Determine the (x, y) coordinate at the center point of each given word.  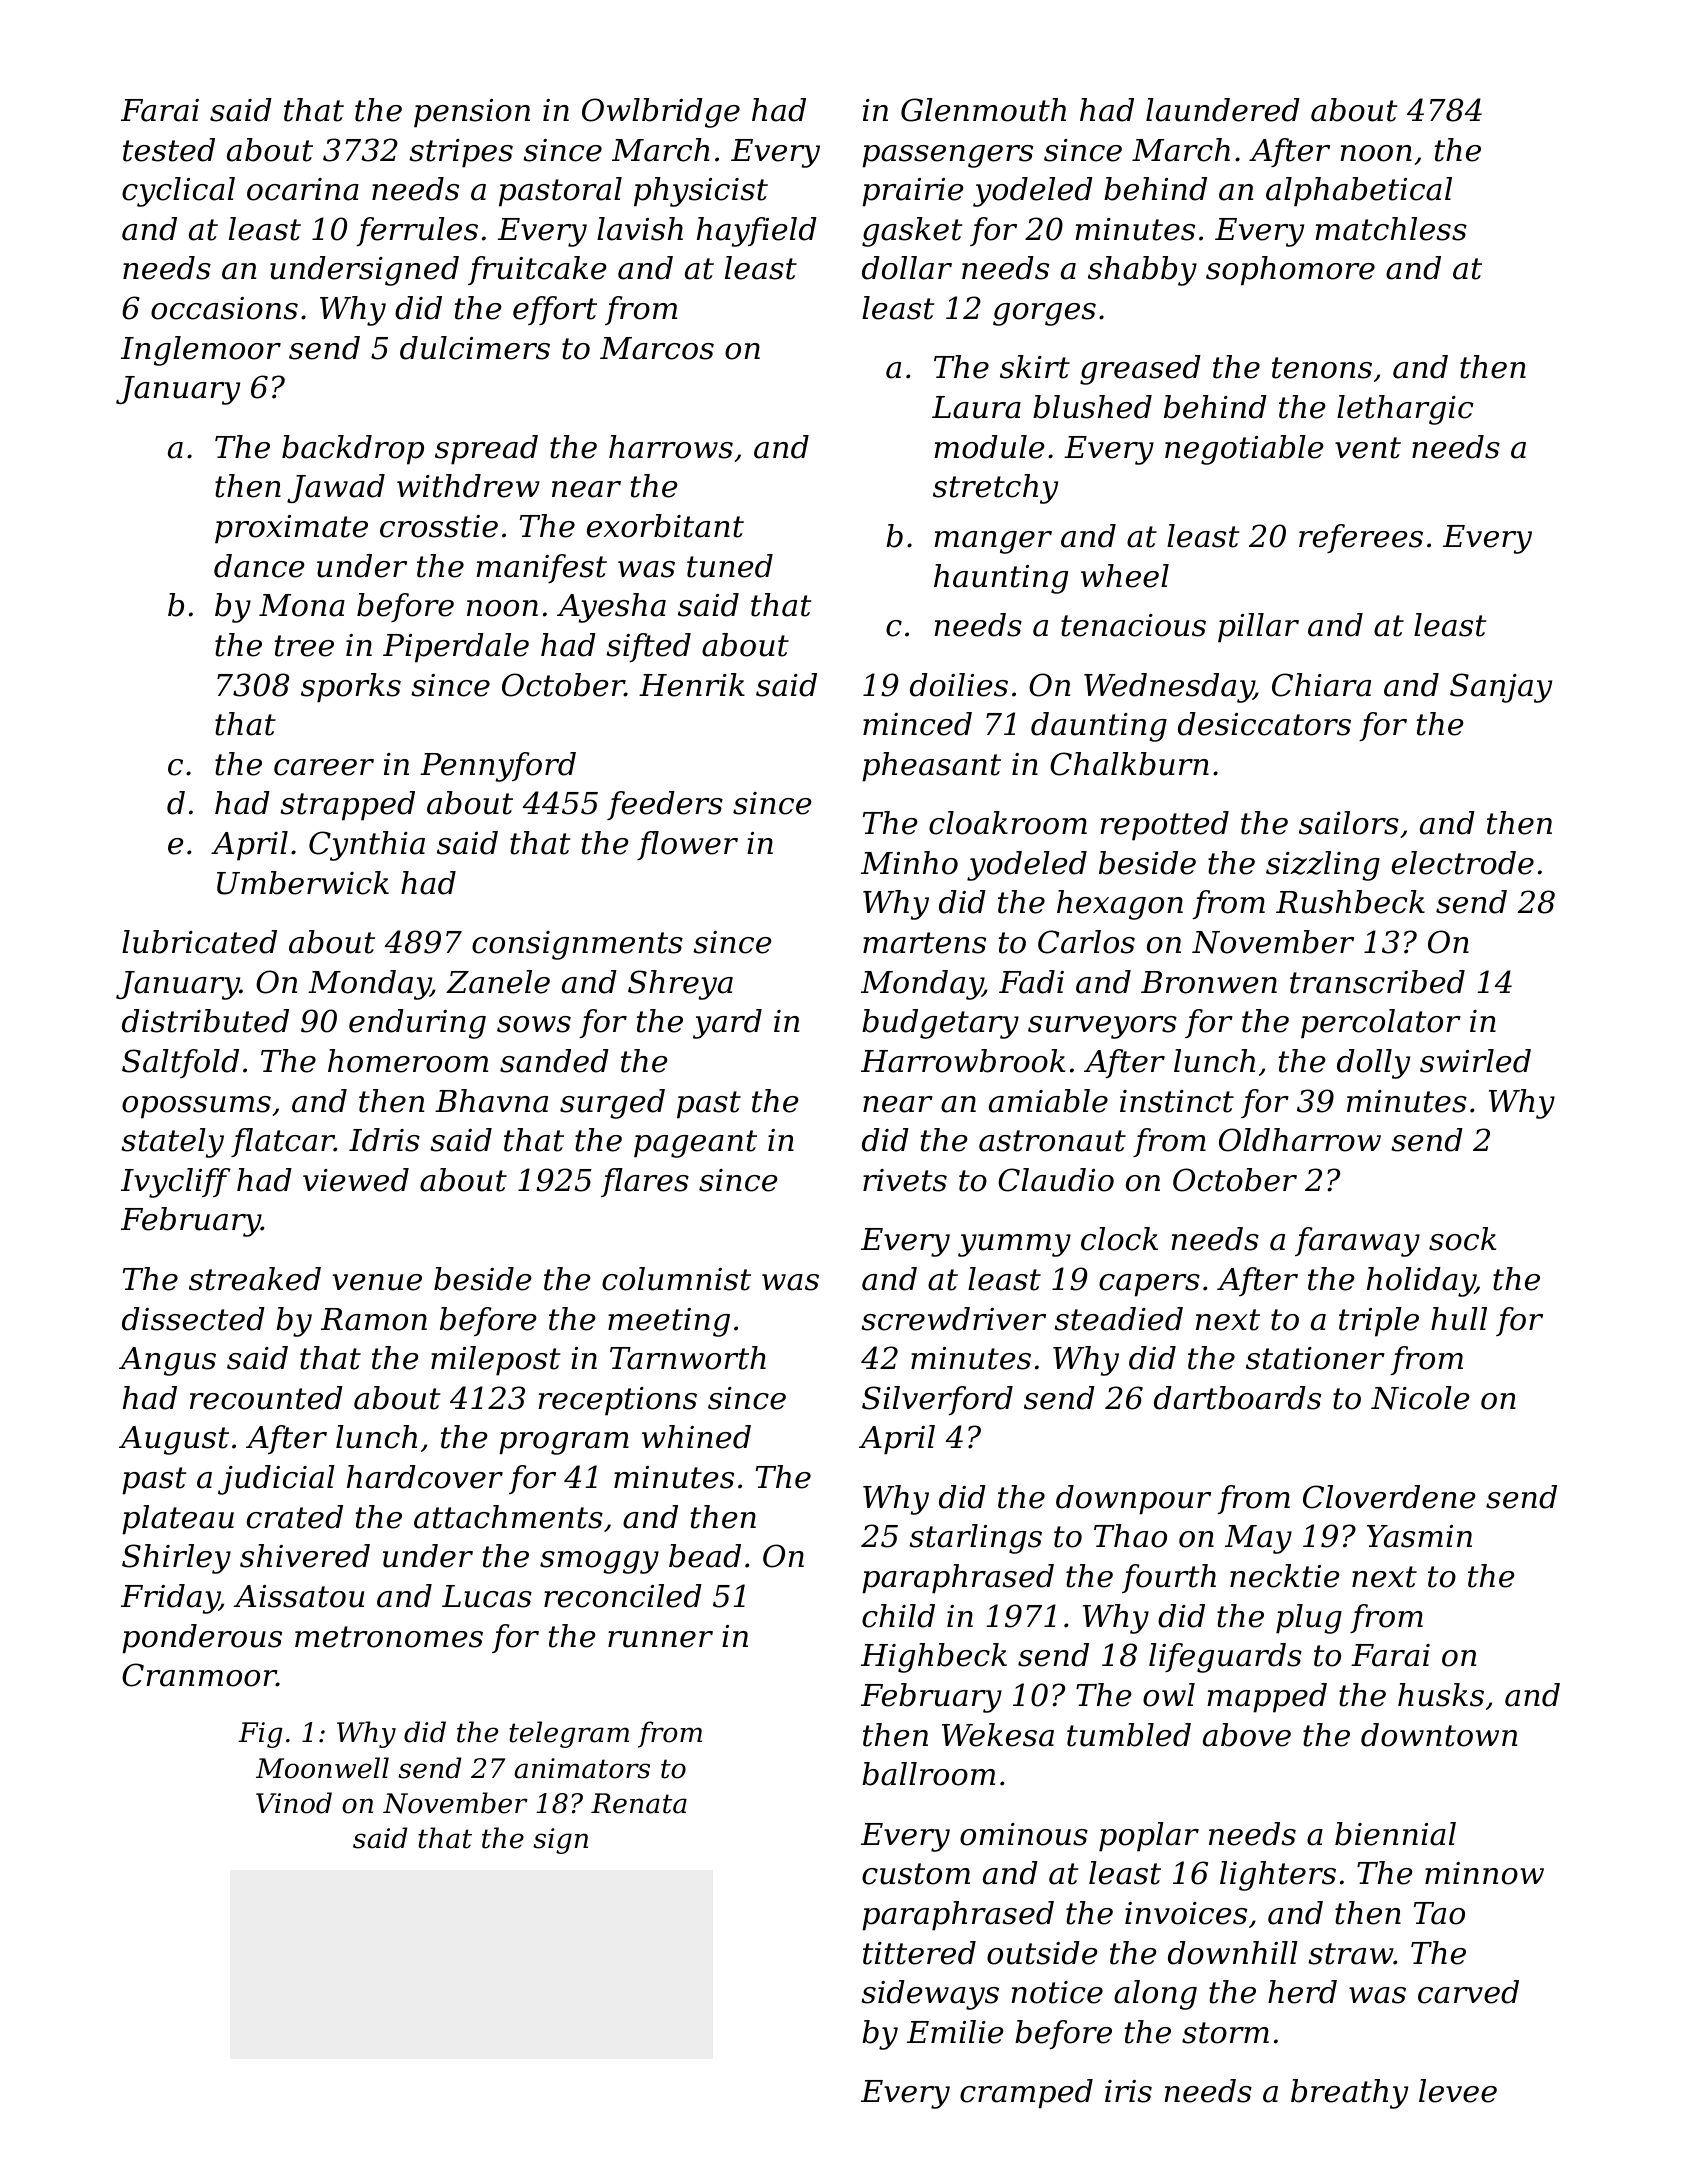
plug (1309, 1619)
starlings (975, 1539)
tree (304, 646)
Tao (1439, 1913)
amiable (1048, 1101)
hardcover (425, 1477)
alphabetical (1359, 192)
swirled (1475, 1061)
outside (1042, 1953)
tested (169, 150)
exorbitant (665, 526)
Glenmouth (983, 110)
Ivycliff (176, 1183)
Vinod (294, 1803)
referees (1361, 538)
